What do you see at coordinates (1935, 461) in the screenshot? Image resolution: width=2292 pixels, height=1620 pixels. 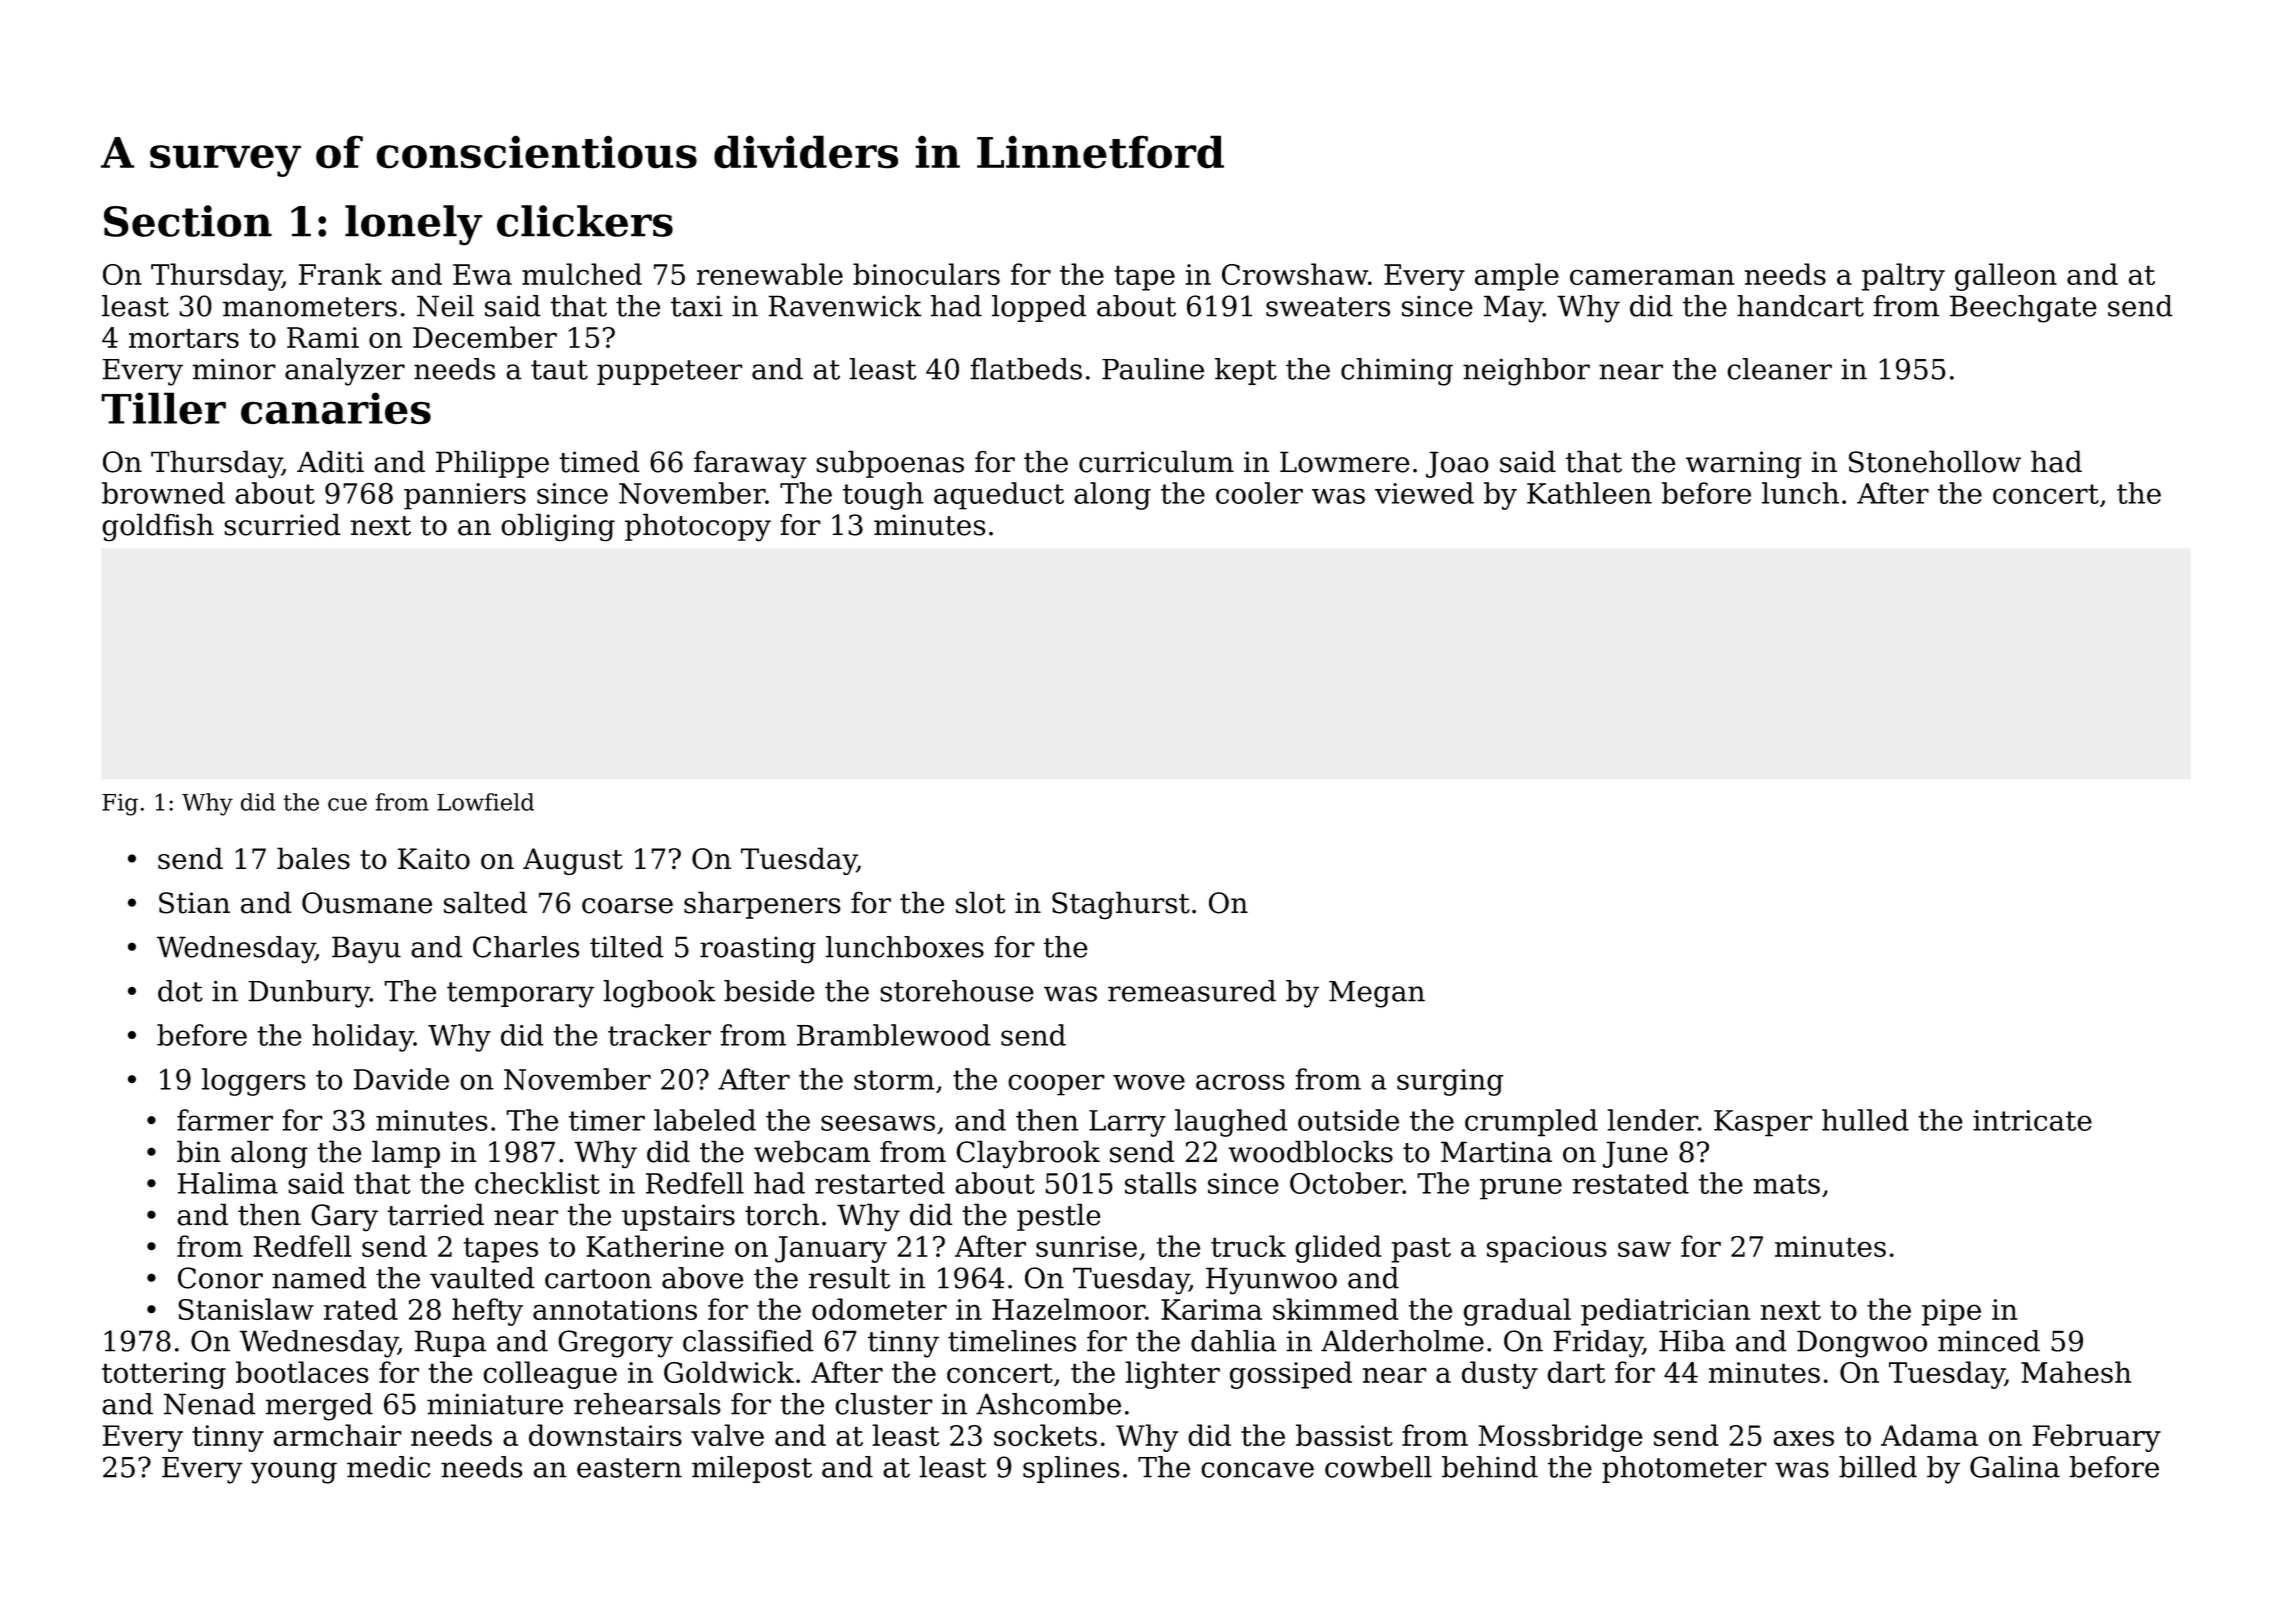 I see `Stonehollow` at bounding box center [1935, 461].
